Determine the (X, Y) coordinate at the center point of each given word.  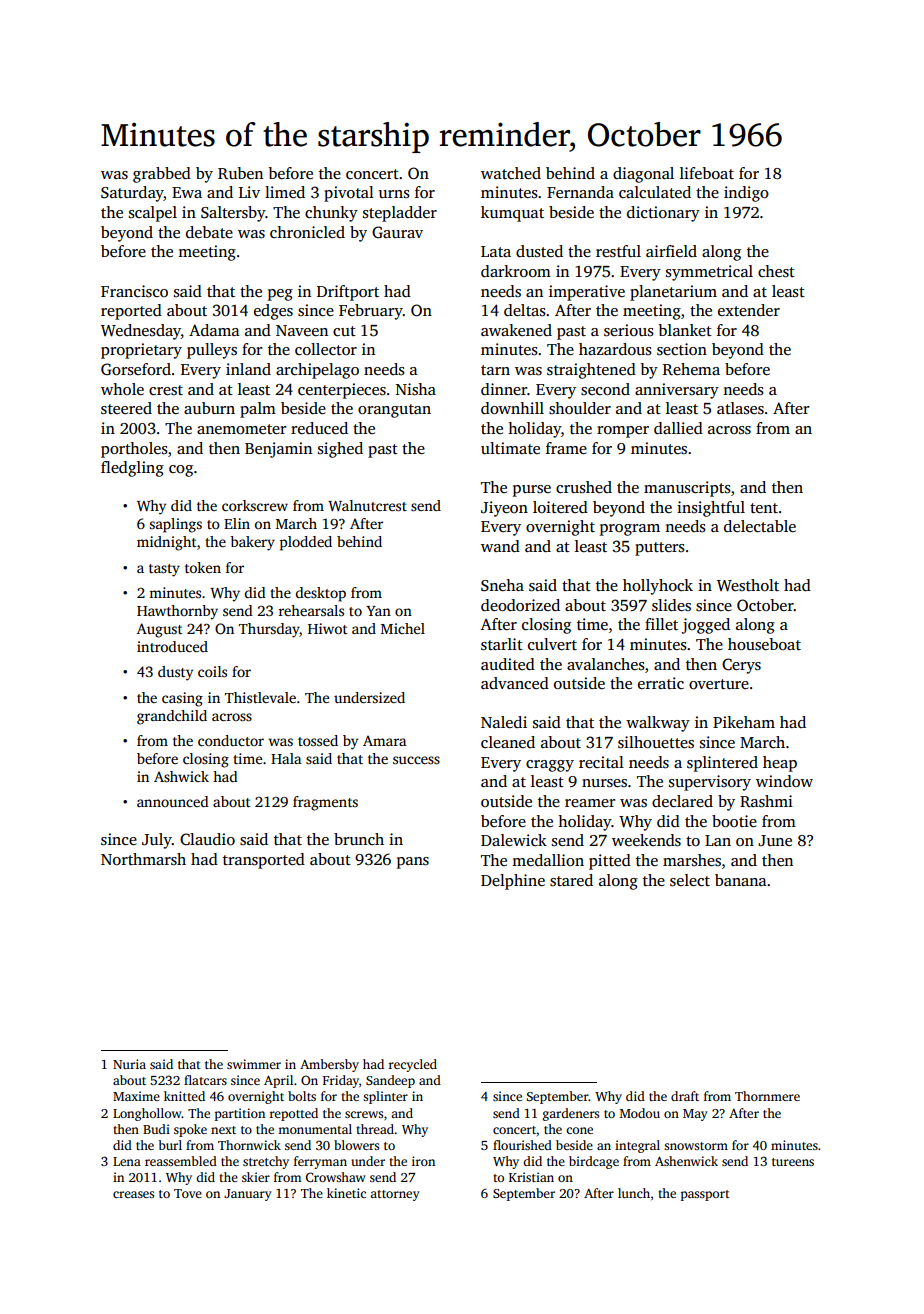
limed (285, 192)
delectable (760, 526)
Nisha (416, 389)
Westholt (748, 585)
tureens (793, 1162)
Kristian (531, 1177)
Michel (403, 628)
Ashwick (181, 776)
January (248, 1195)
